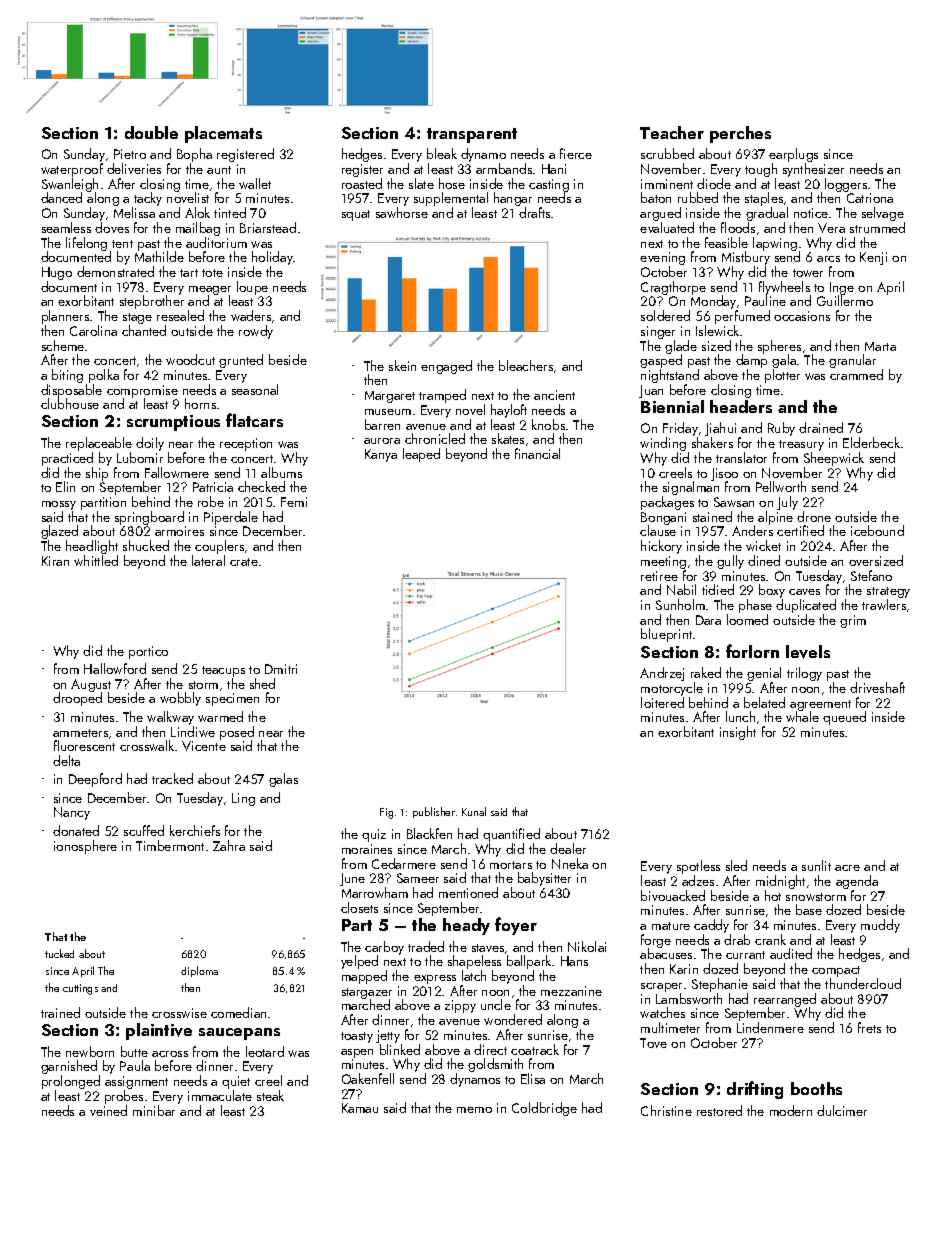 The image size is (952, 1233). What do you see at coordinates (873, 258) in the document?
I see `Kenji` at bounding box center [873, 258].
